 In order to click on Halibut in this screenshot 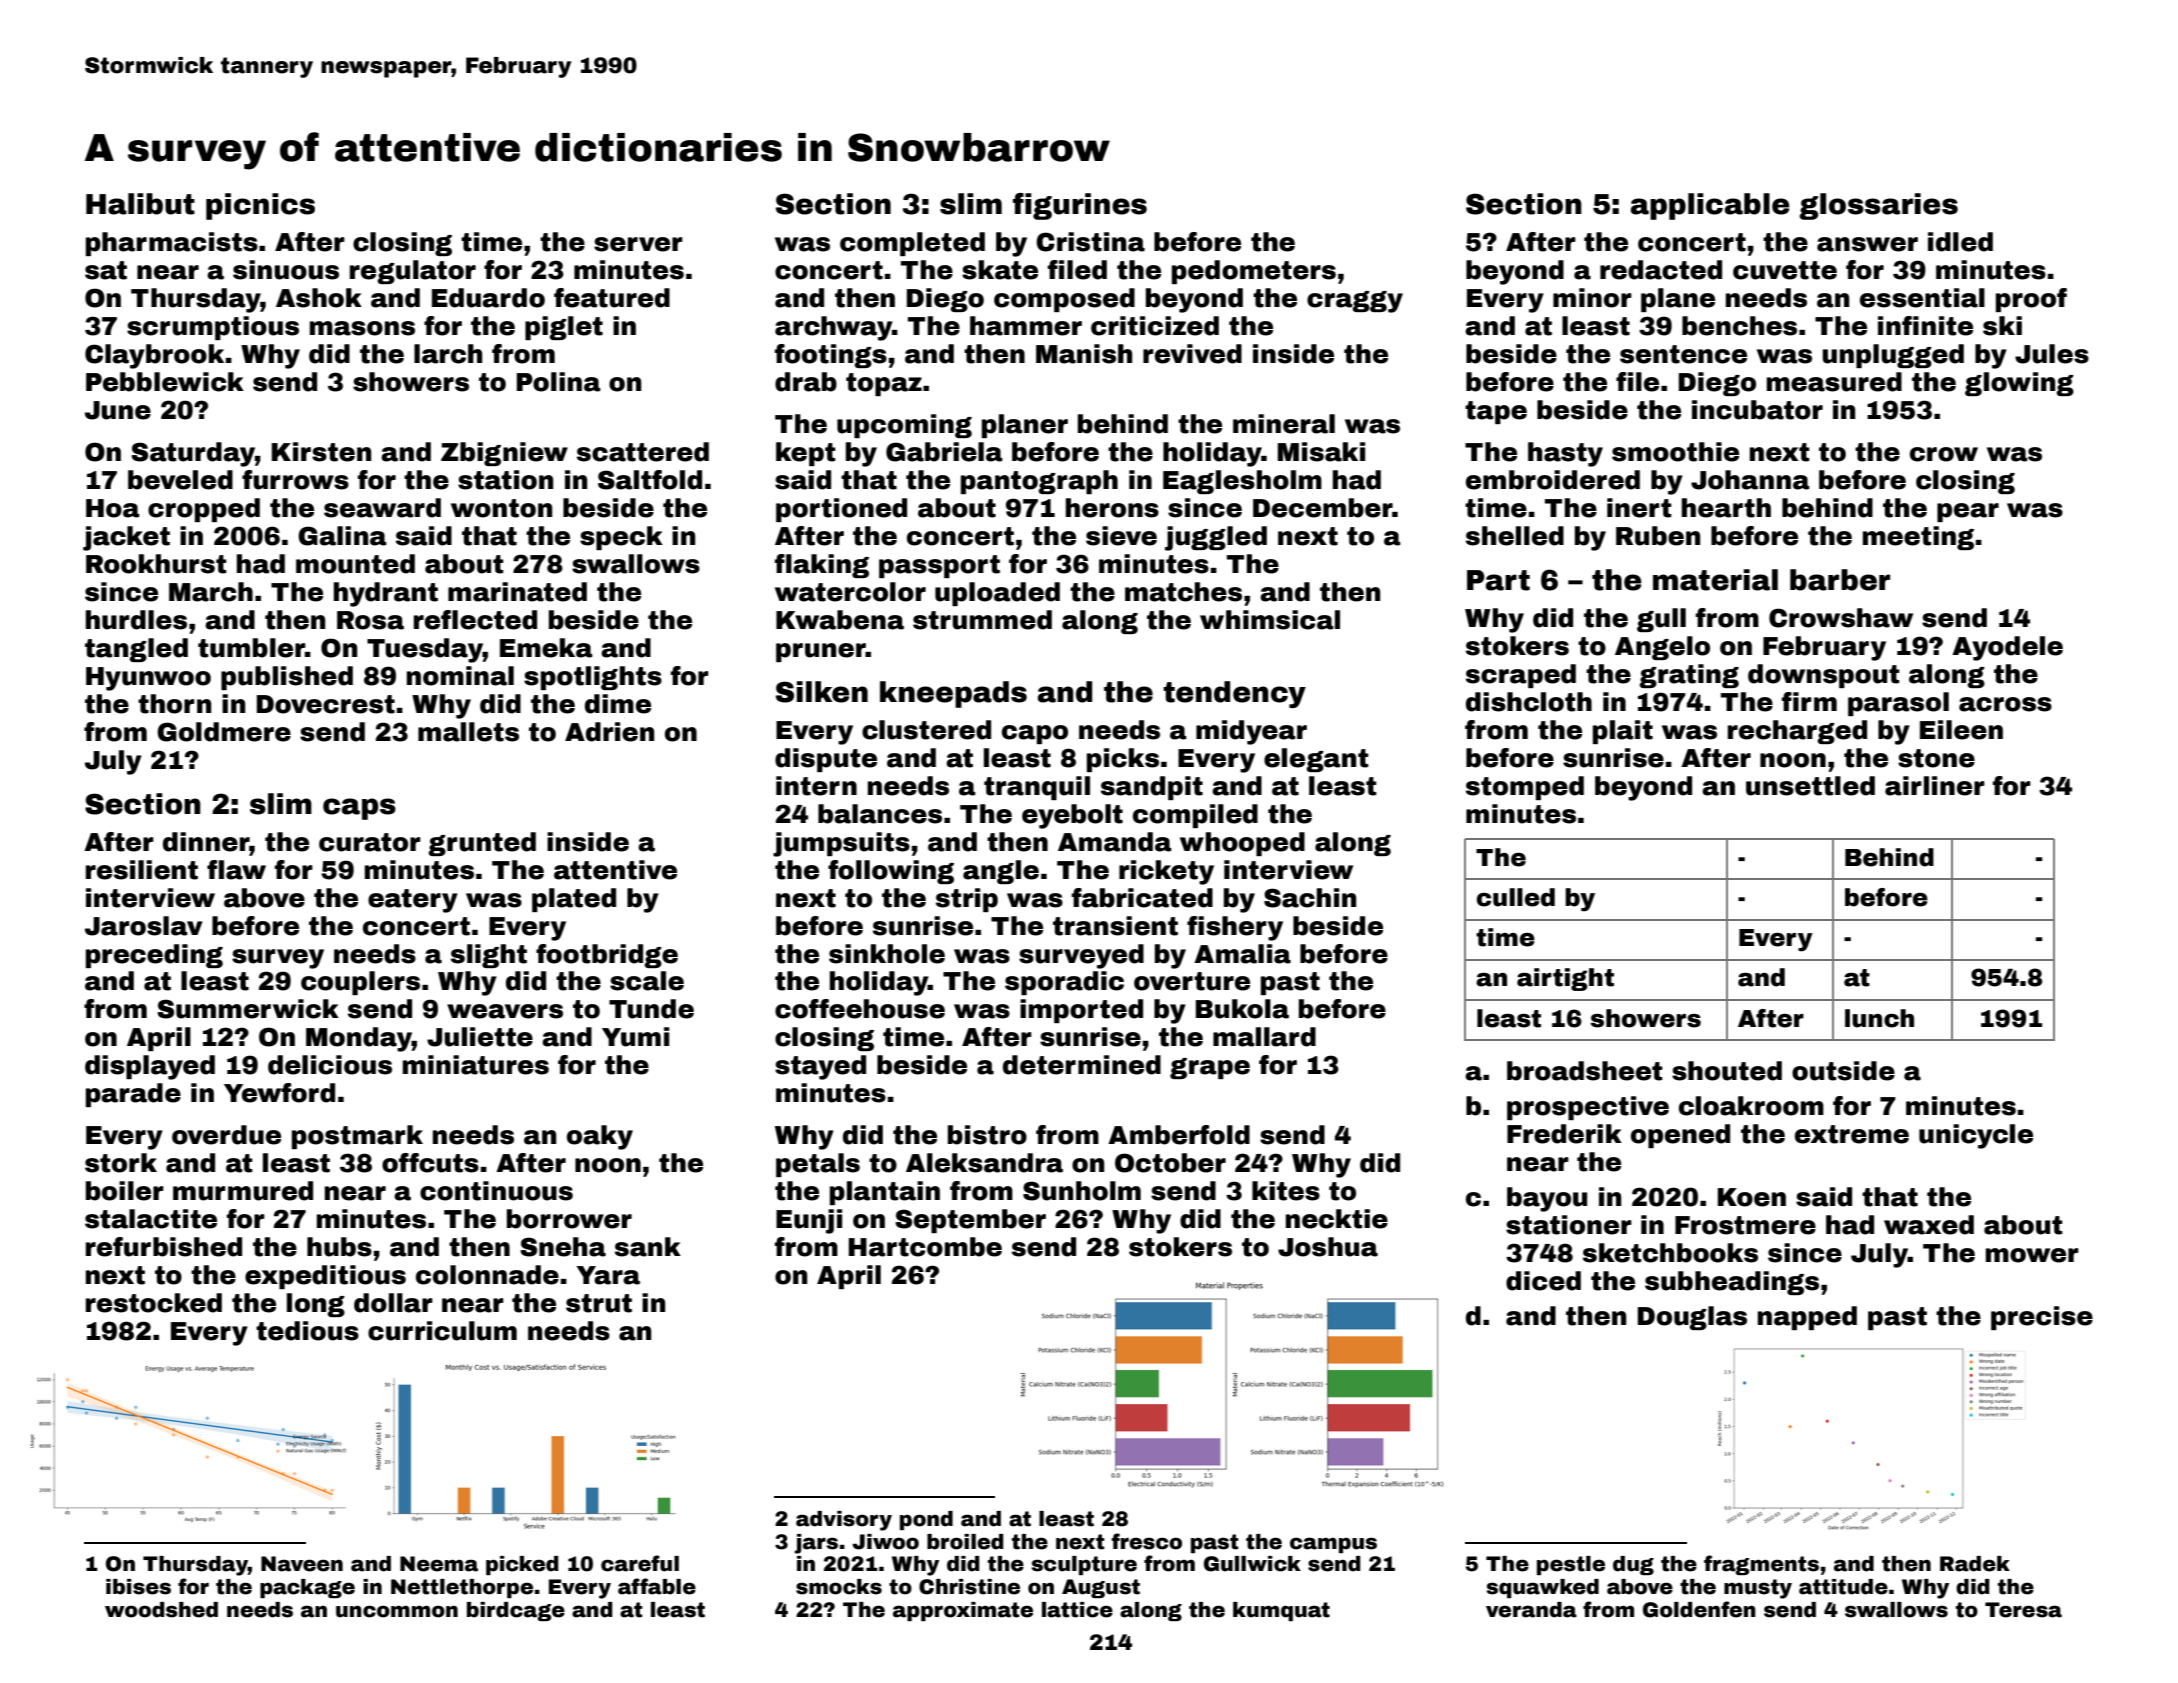, I will do `click(140, 204)`.
